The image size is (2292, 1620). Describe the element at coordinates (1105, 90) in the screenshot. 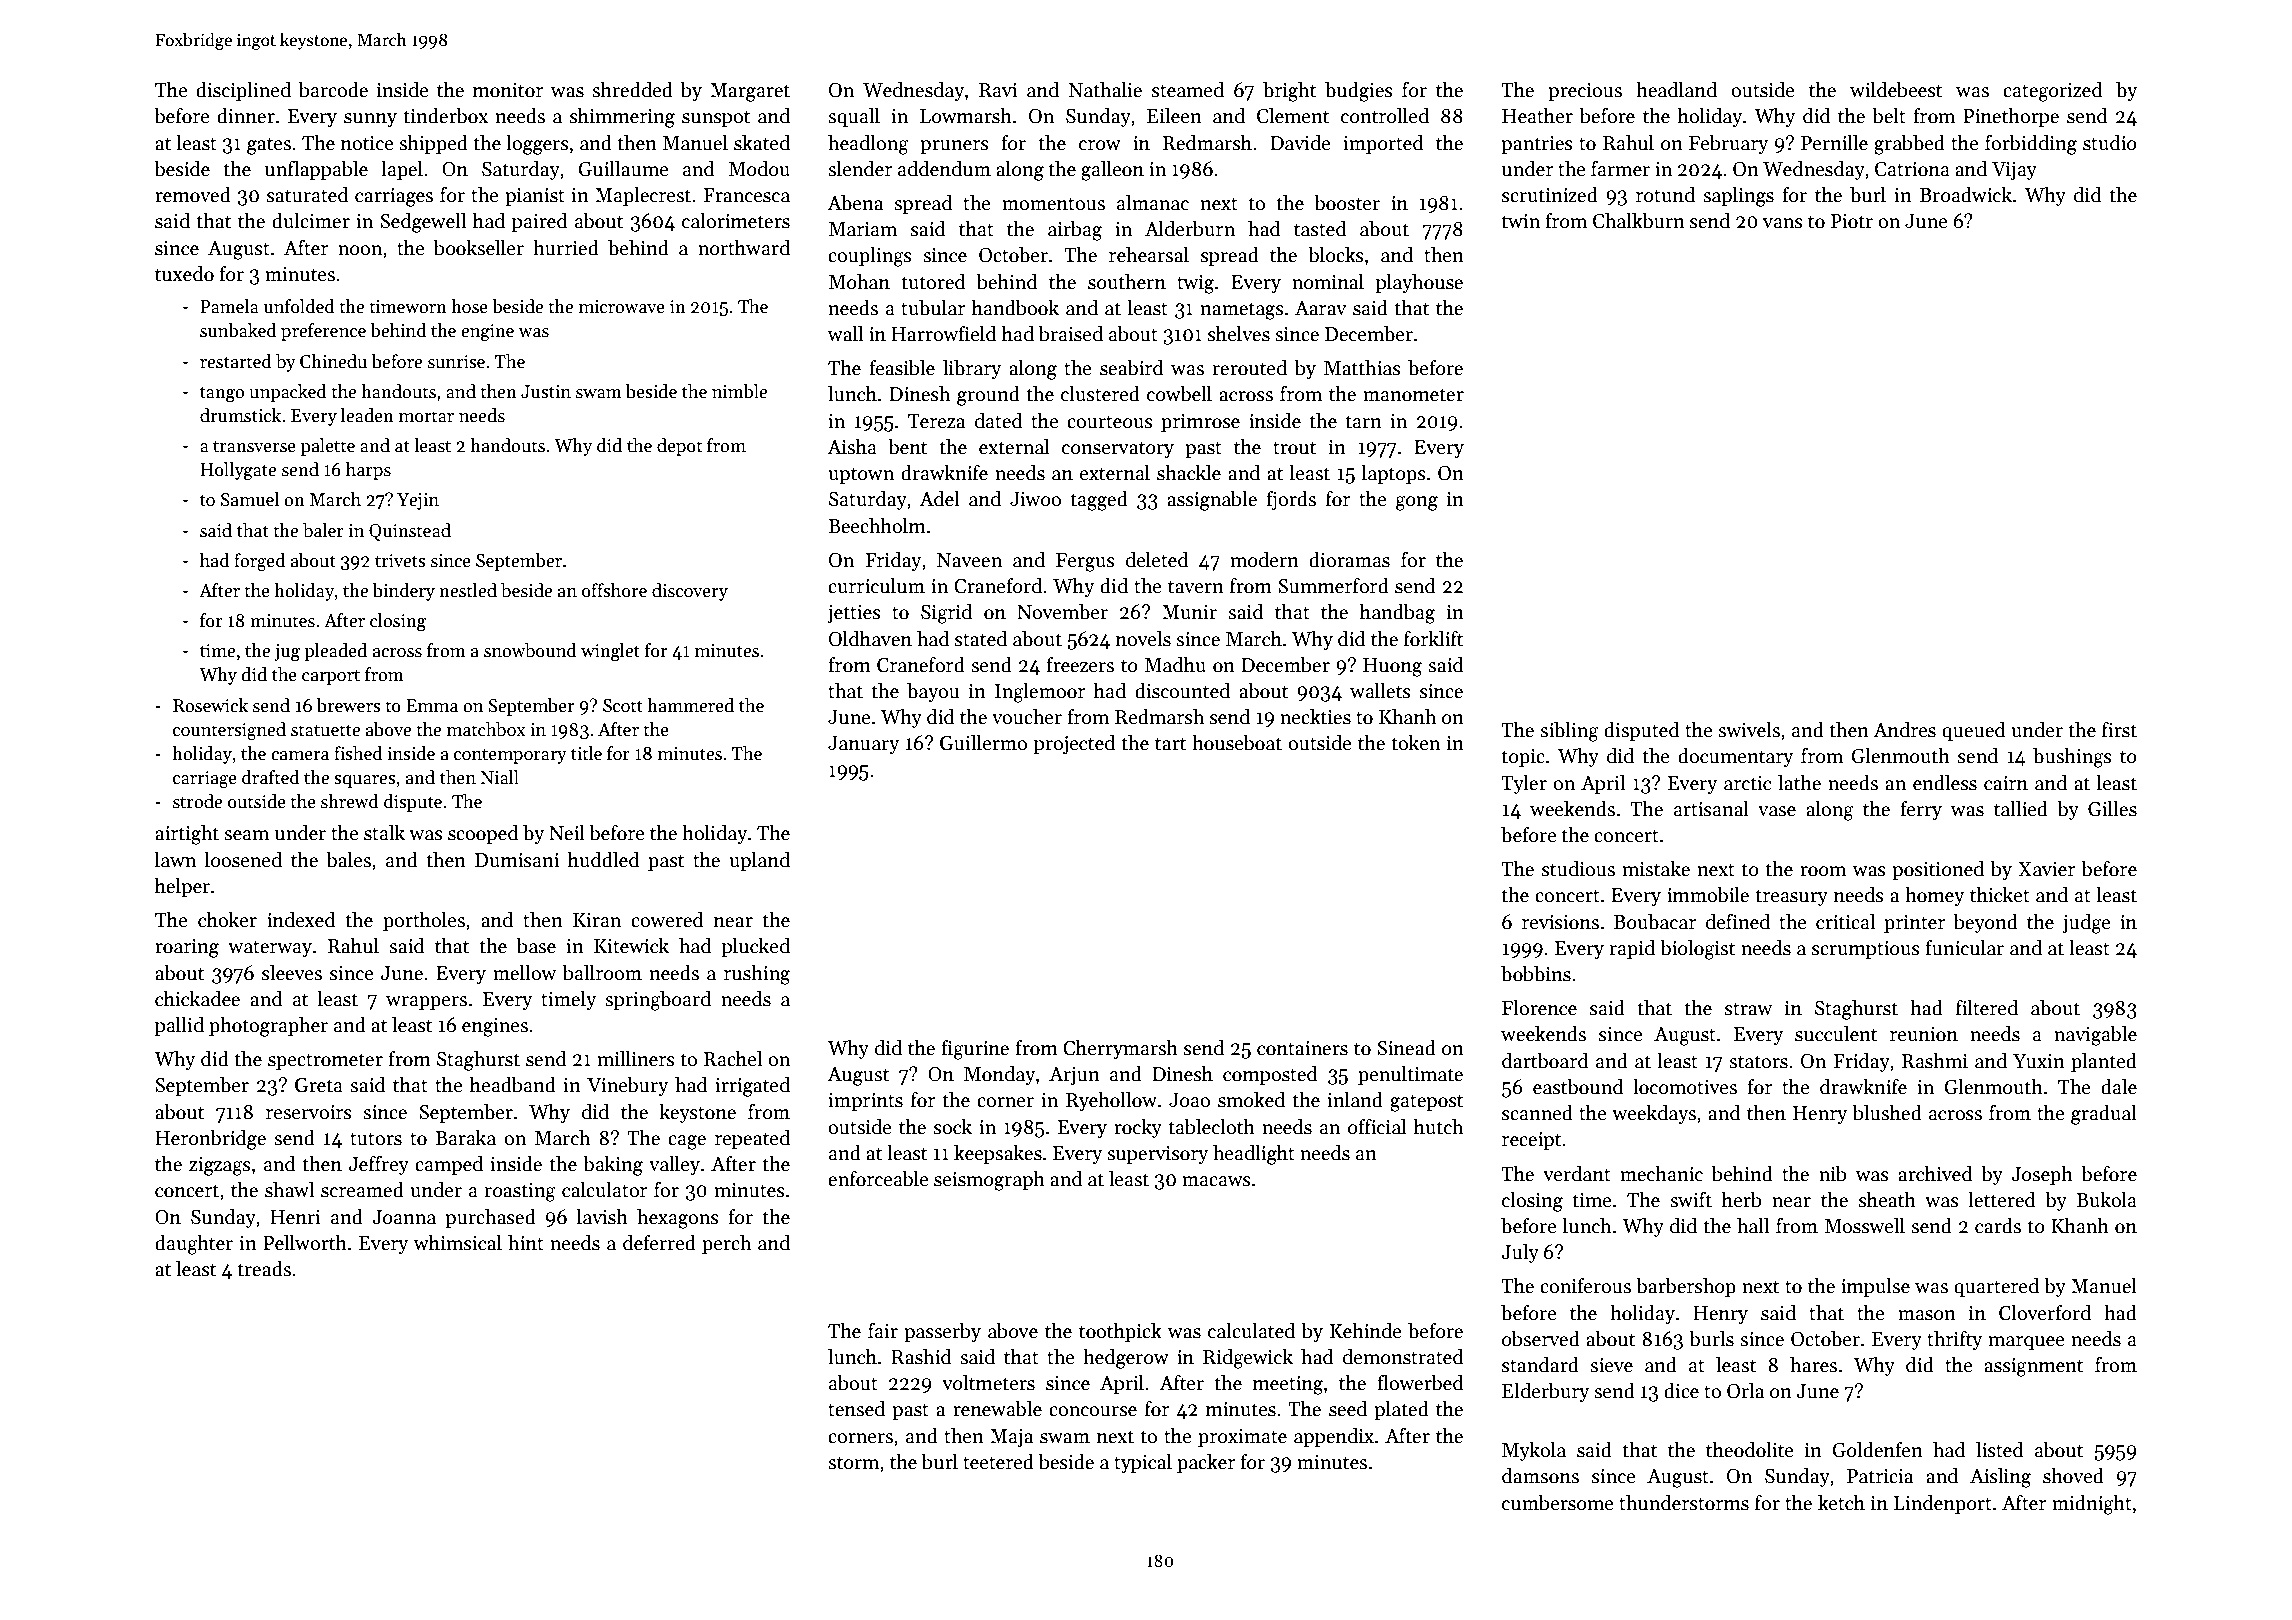

I see `Nathalie` at that location.
